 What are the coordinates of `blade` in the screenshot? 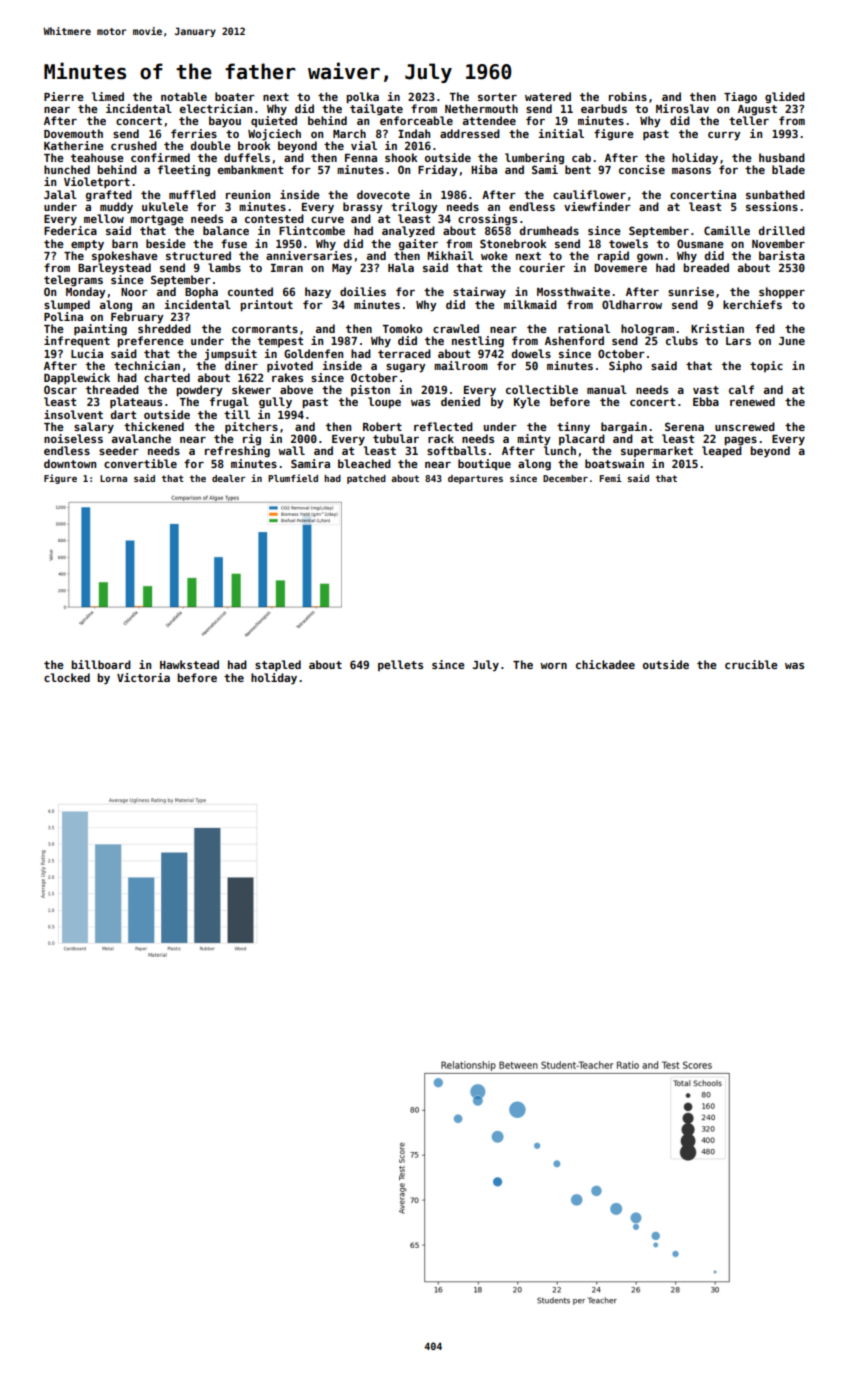 It's located at (788, 169).
